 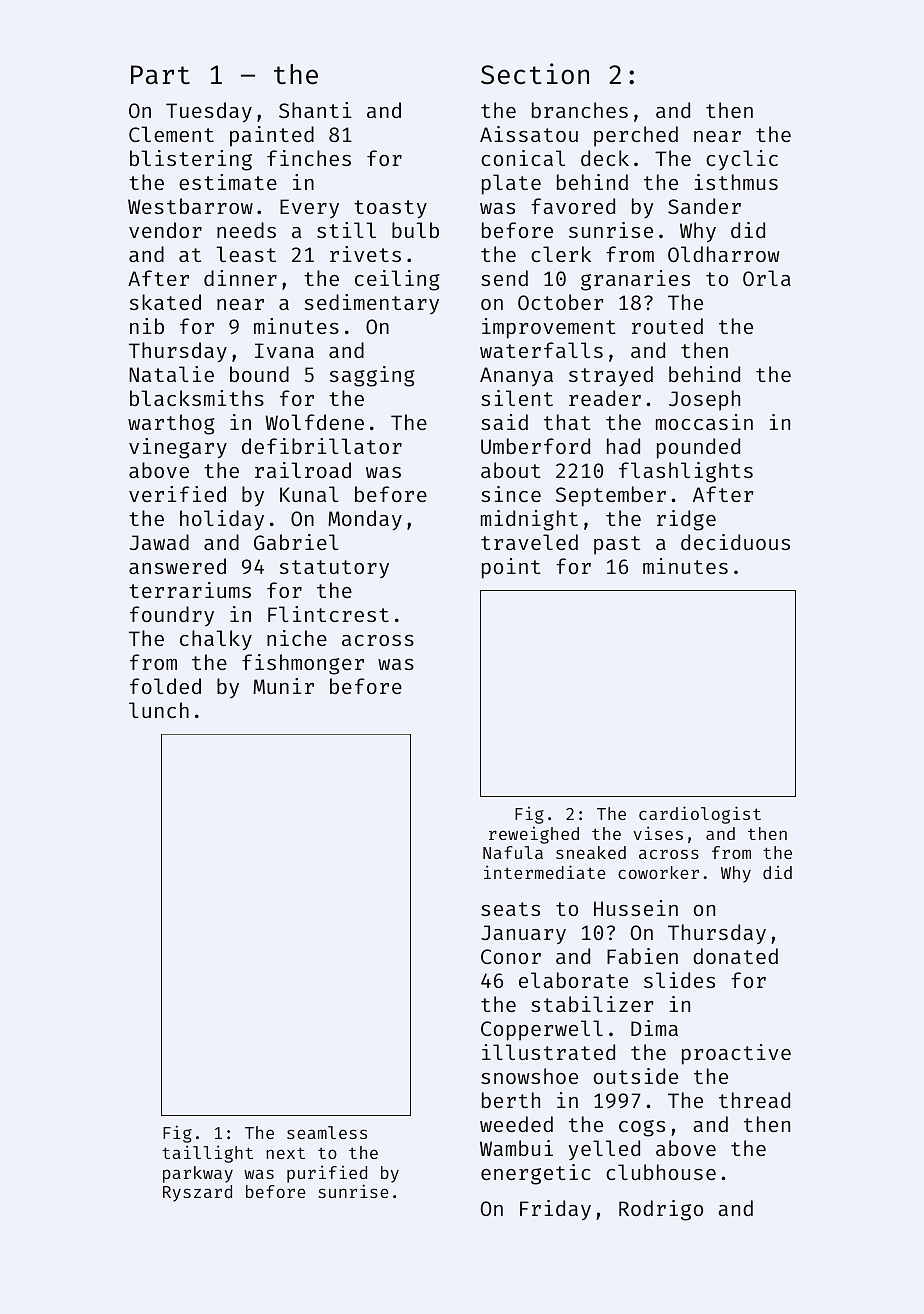 I want to click on berth, so click(x=511, y=1100).
